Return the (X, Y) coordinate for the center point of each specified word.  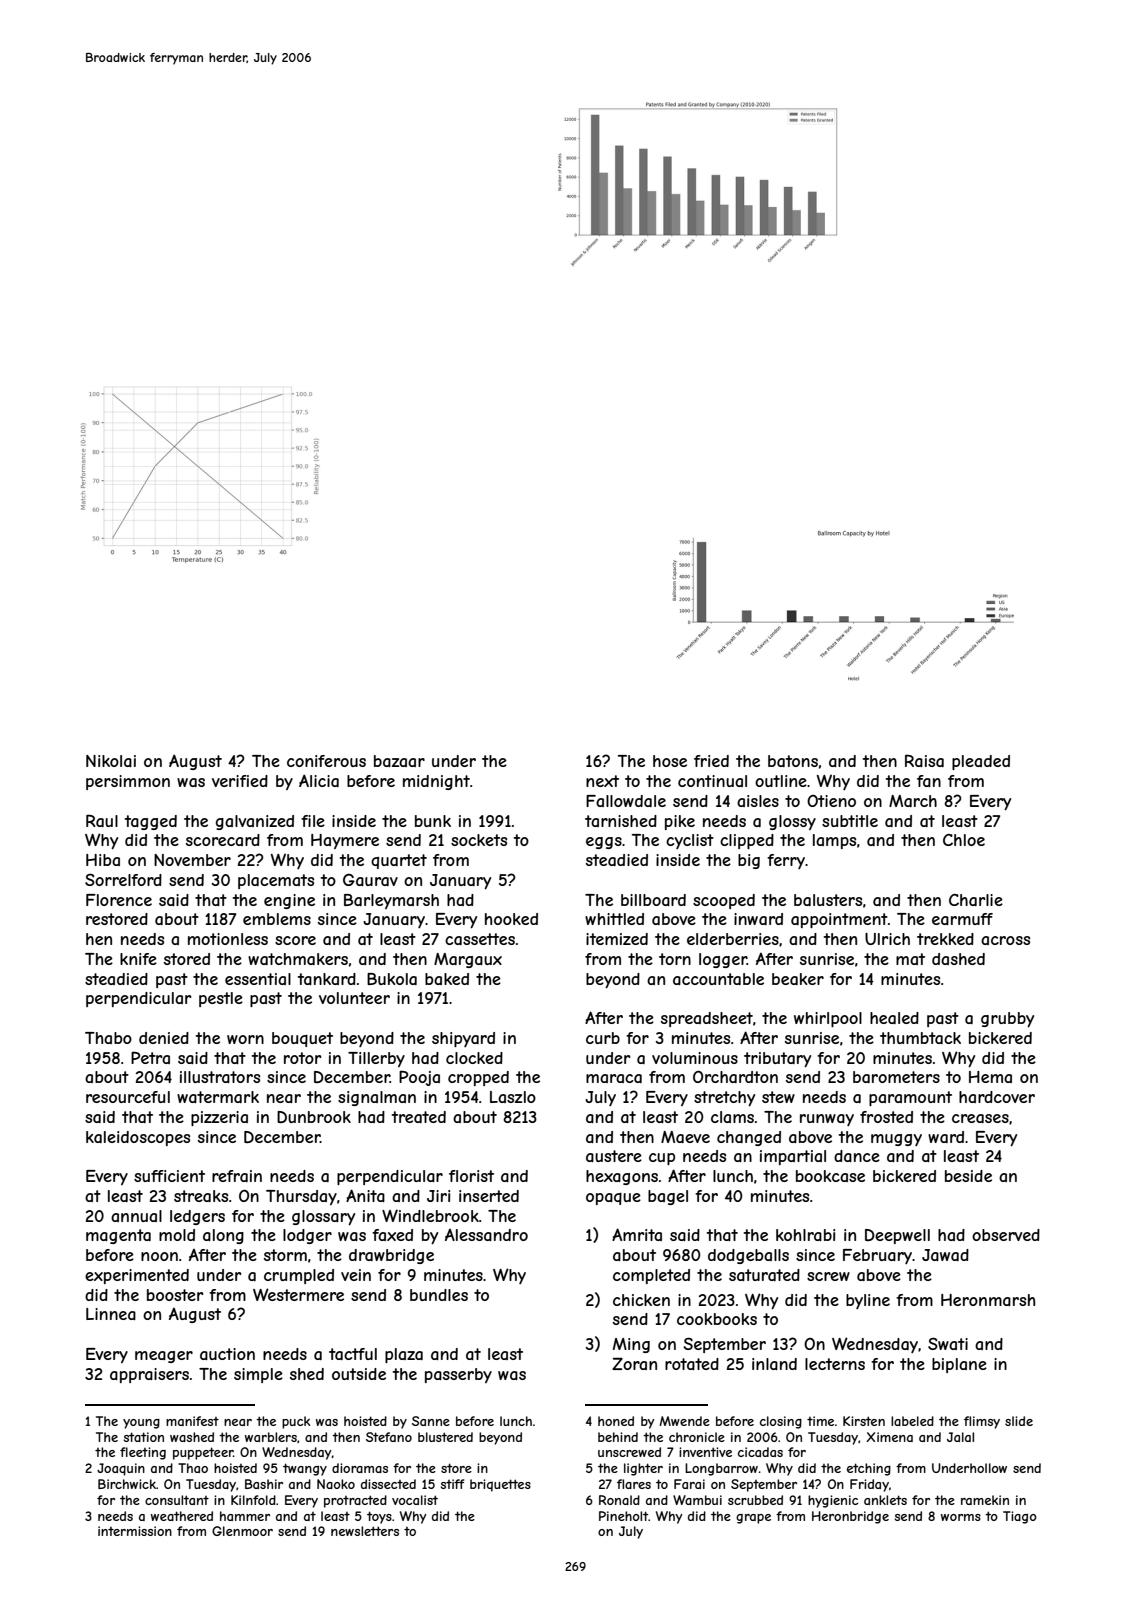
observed (1006, 1235)
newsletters (365, 1531)
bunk (433, 821)
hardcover (997, 1097)
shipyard (463, 1039)
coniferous (326, 761)
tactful (353, 1354)
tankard (327, 979)
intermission (135, 1531)
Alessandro (486, 1235)
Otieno (831, 801)
